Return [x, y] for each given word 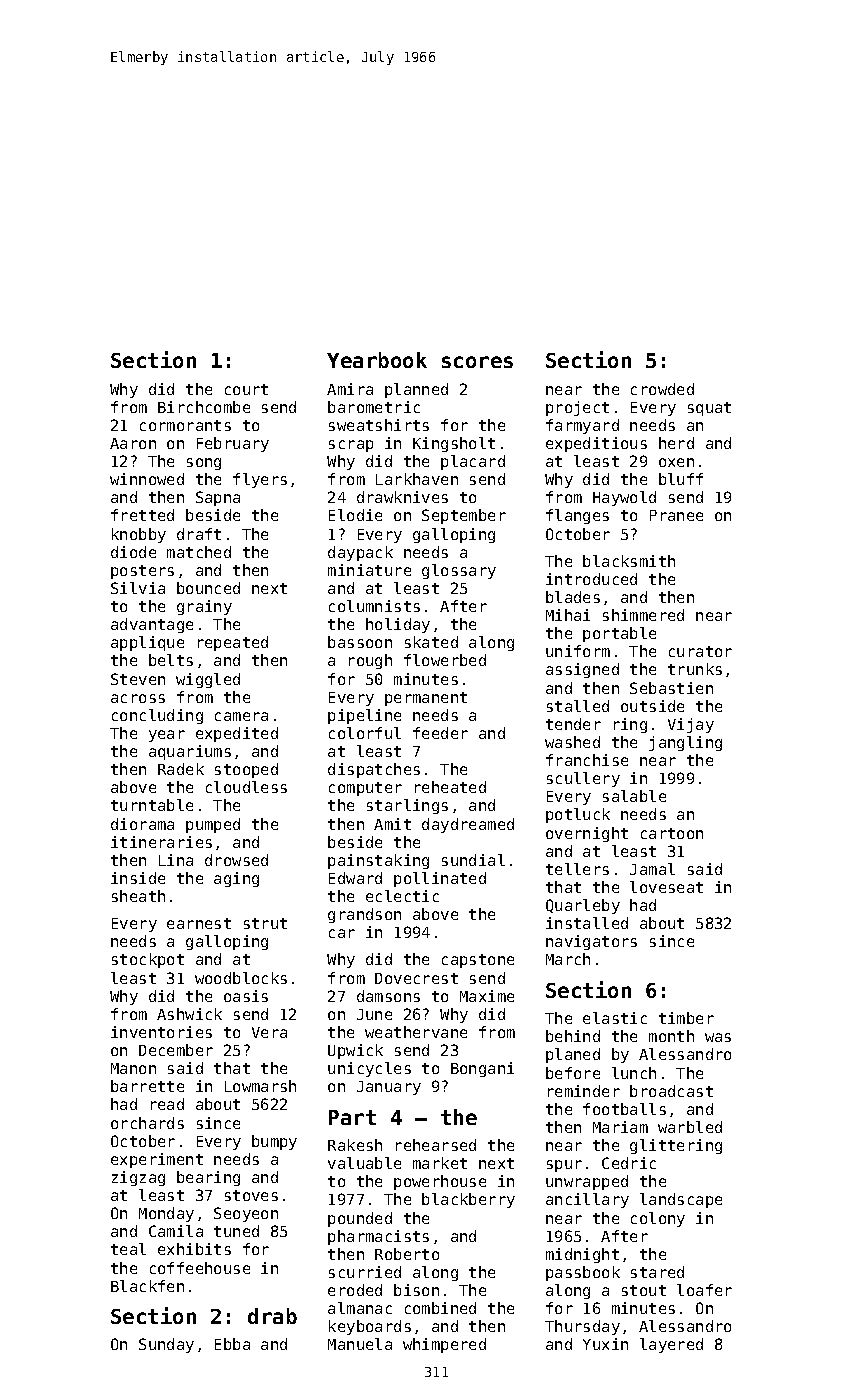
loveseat [666, 887]
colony [658, 1219]
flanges [577, 516]
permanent [426, 699]
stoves [251, 1195]
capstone [478, 961]
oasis [246, 996]
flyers [260, 480]
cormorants [185, 425]
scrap [351, 446]
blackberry [468, 1200]
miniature [369, 570]
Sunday [166, 1345]
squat [709, 409]
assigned [582, 670]
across [138, 698]
